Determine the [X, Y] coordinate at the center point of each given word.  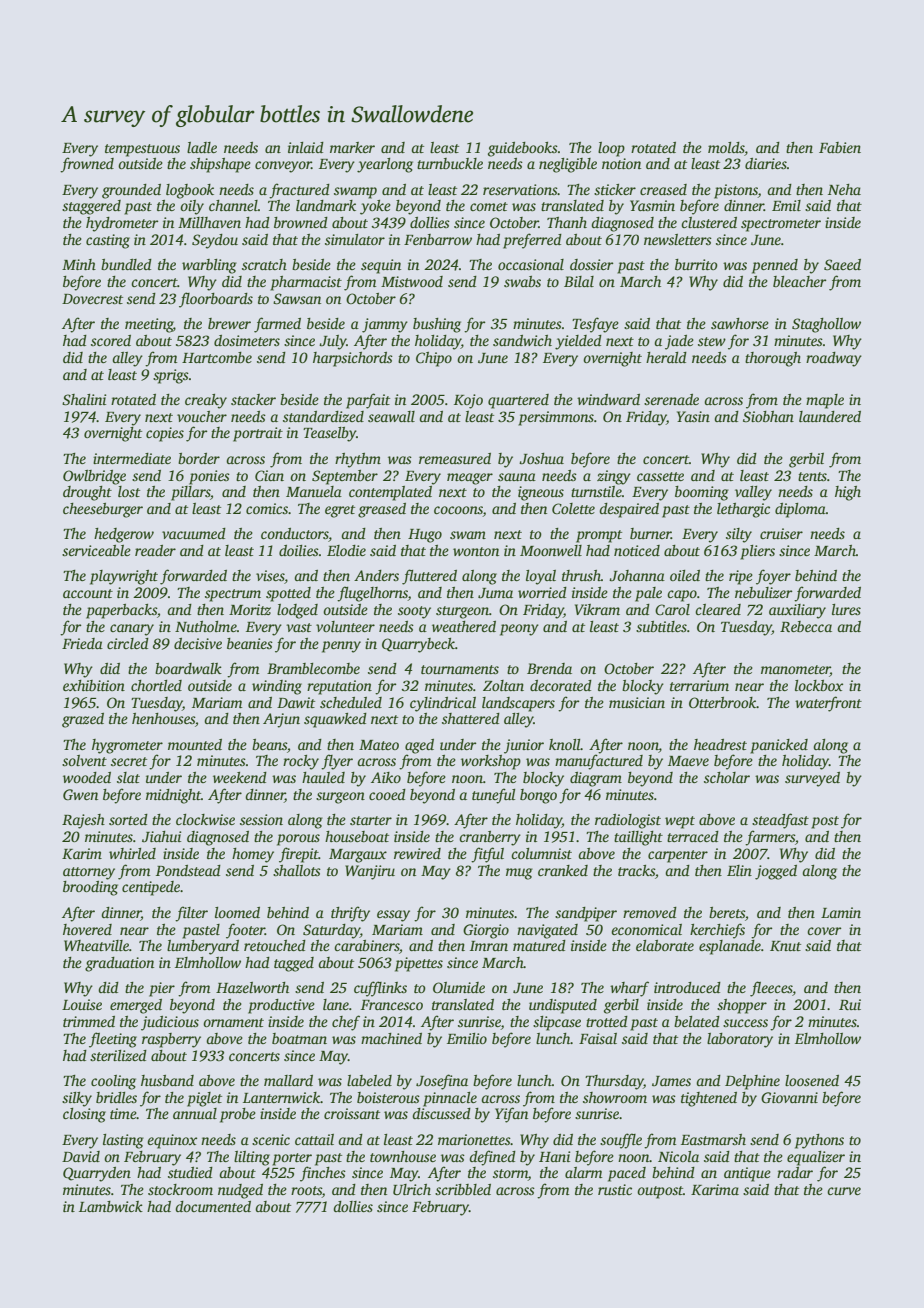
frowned [87, 165]
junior [524, 746]
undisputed [563, 1006]
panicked [779, 746]
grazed [83, 720]
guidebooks [523, 149]
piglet [204, 1099]
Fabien [840, 147]
